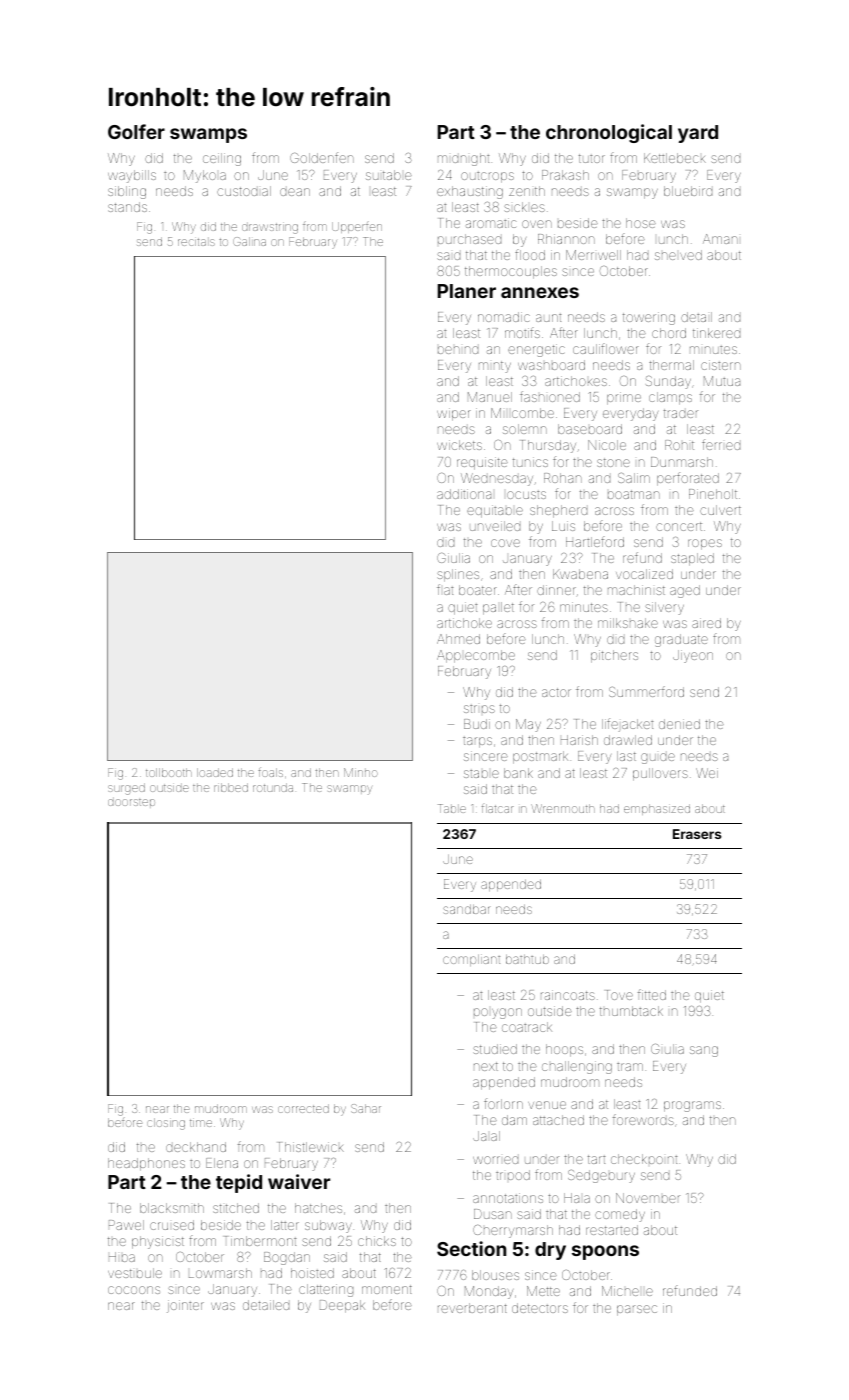 The height and width of the image is (1400, 849). I want to click on Sahar, so click(366, 1108).
